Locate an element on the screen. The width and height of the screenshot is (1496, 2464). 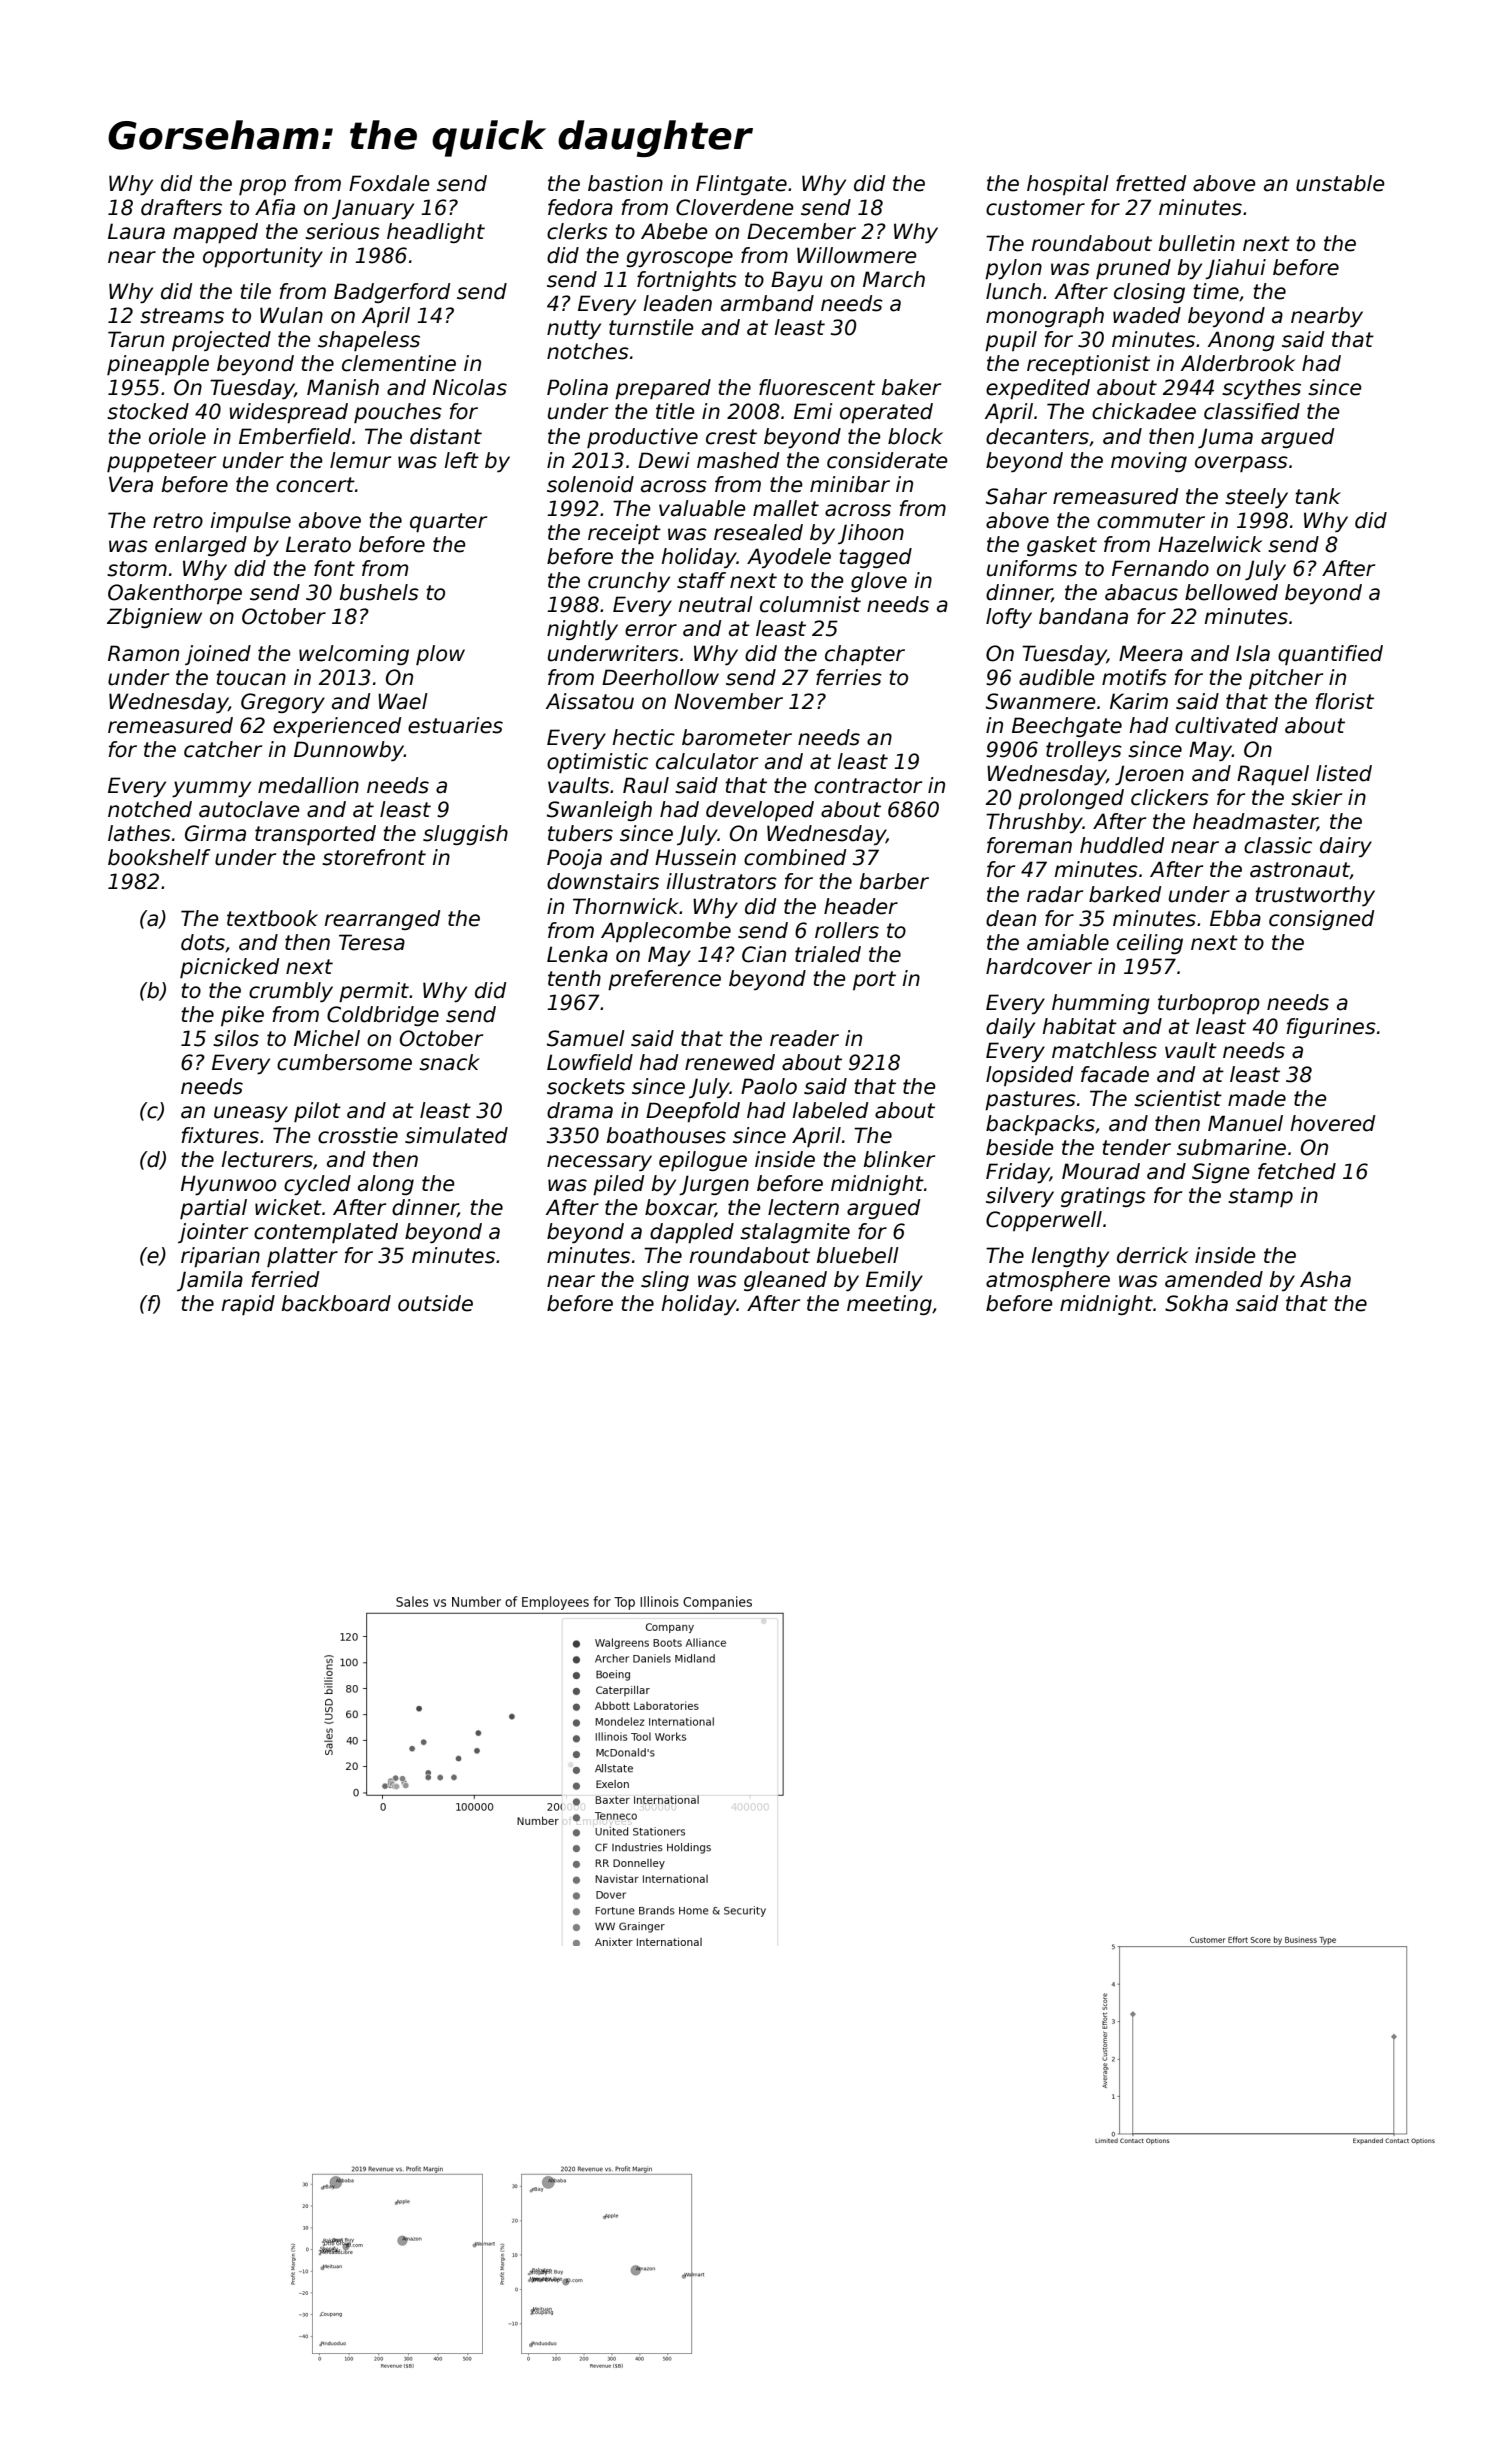
Jeroen is located at coordinates (1149, 775).
